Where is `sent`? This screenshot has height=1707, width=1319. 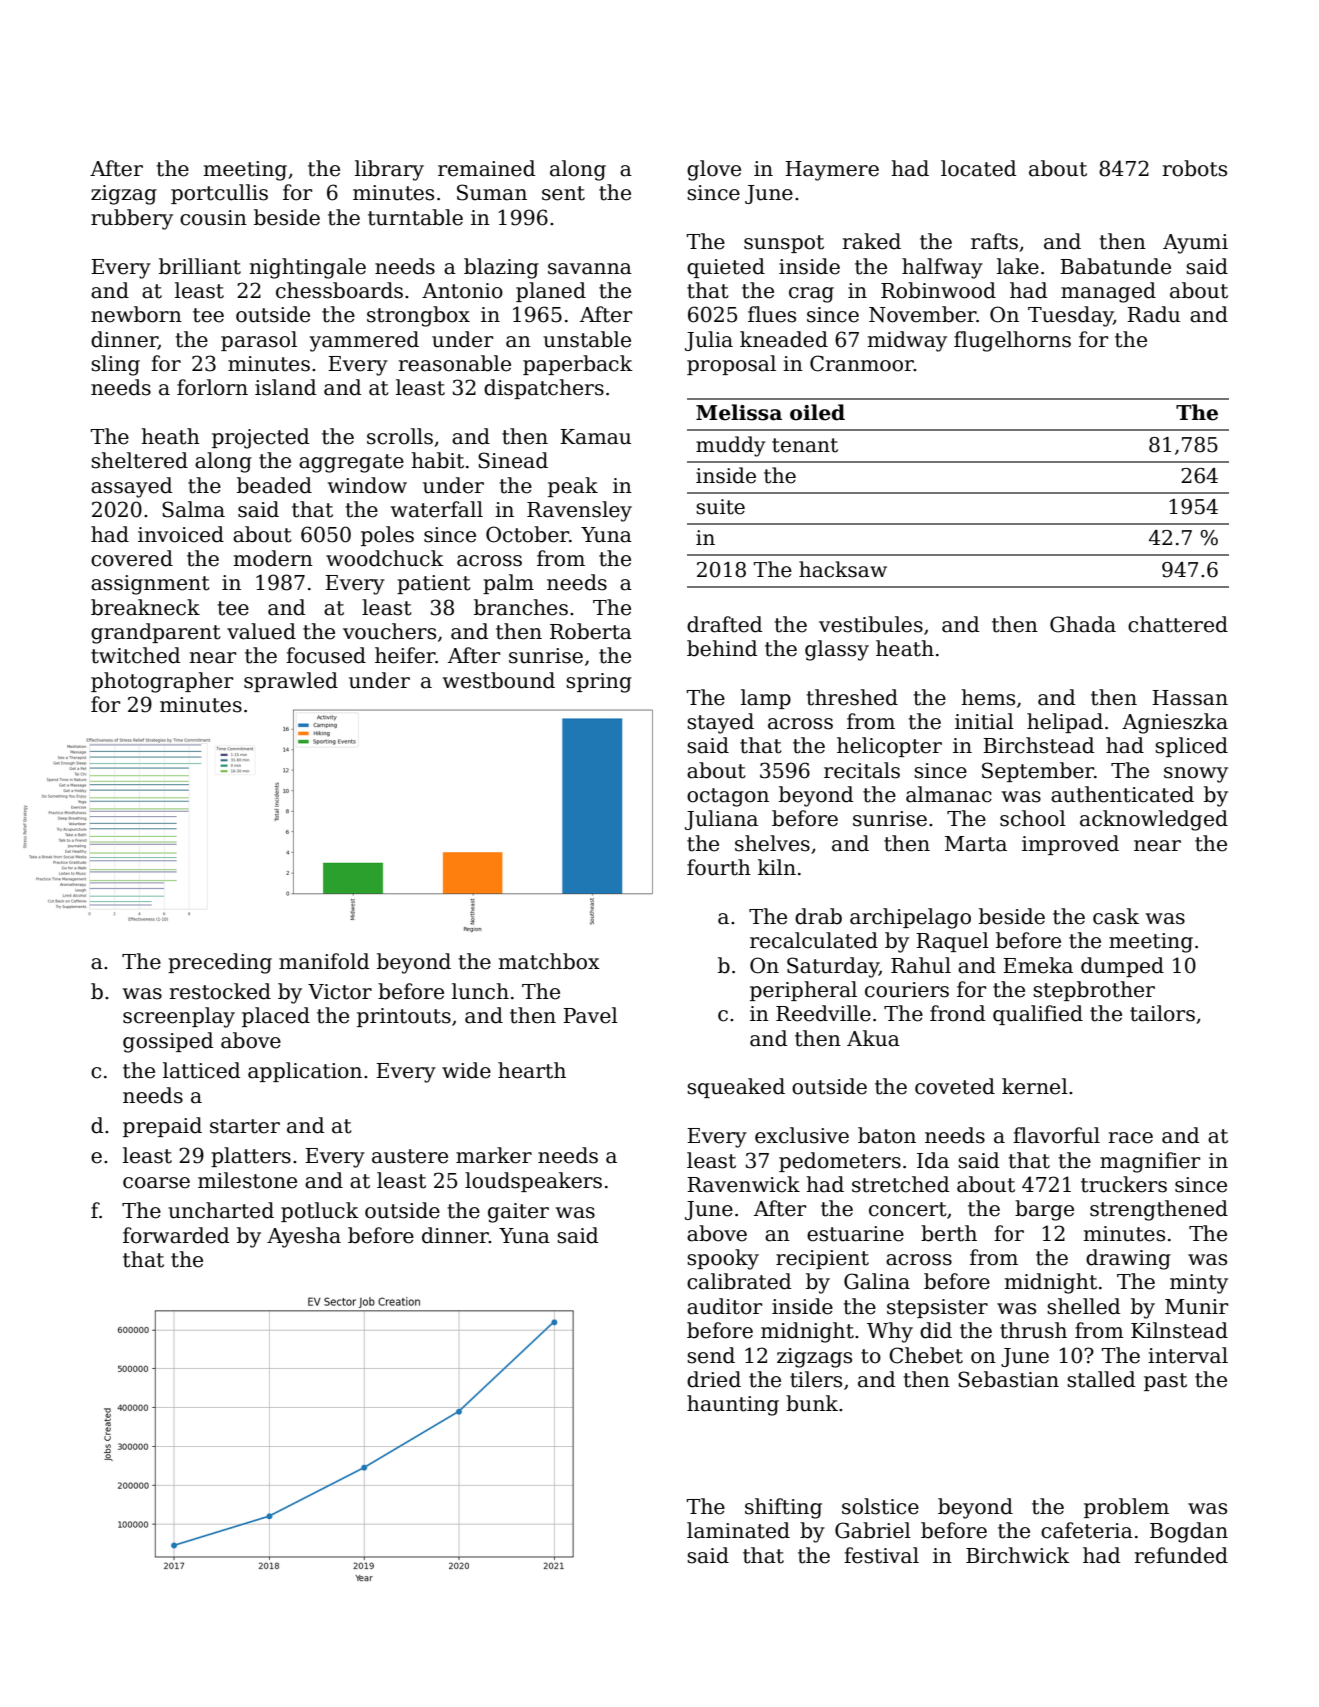
sent is located at coordinates (563, 193).
